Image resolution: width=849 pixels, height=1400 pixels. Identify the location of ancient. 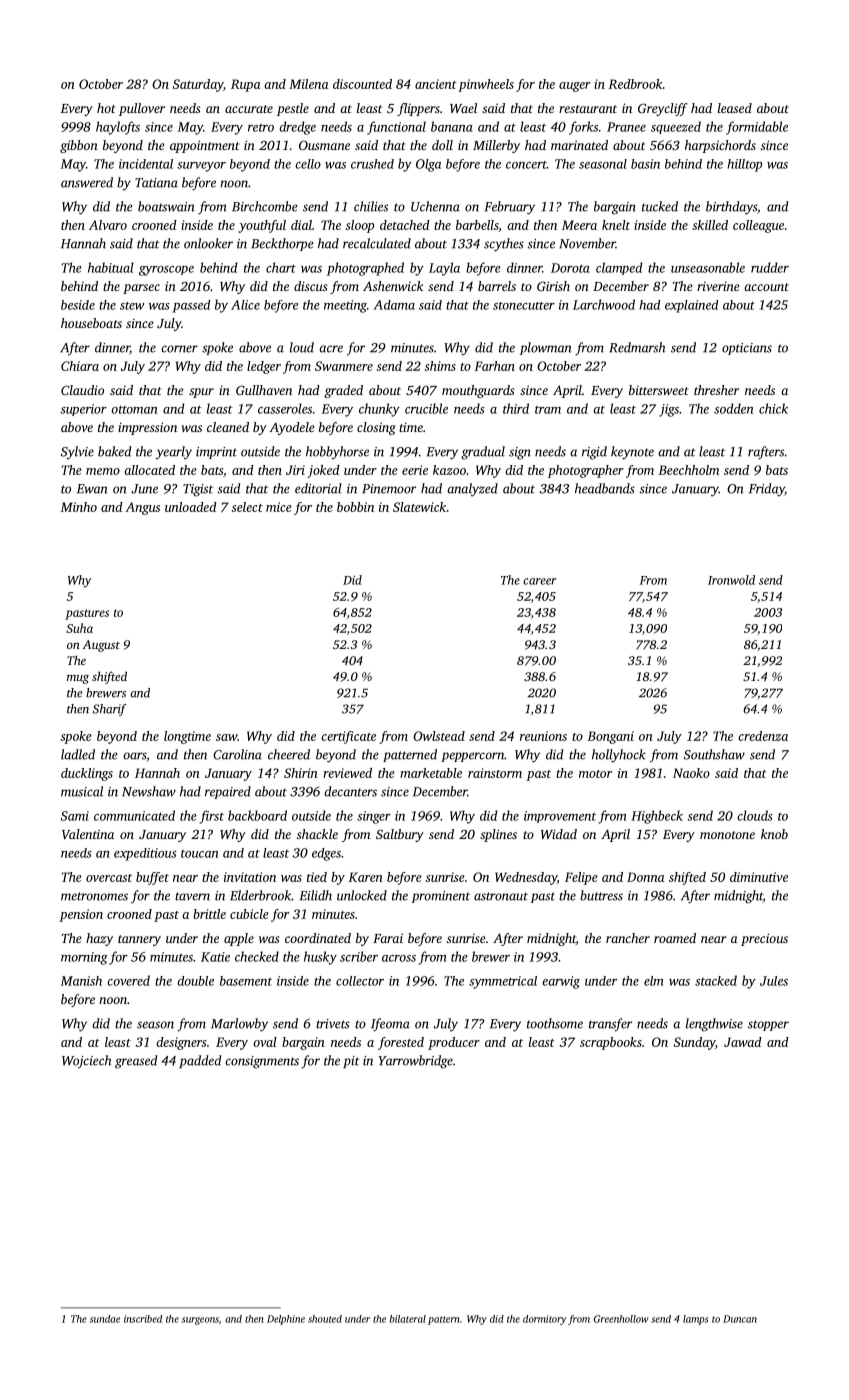
(436, 84).
